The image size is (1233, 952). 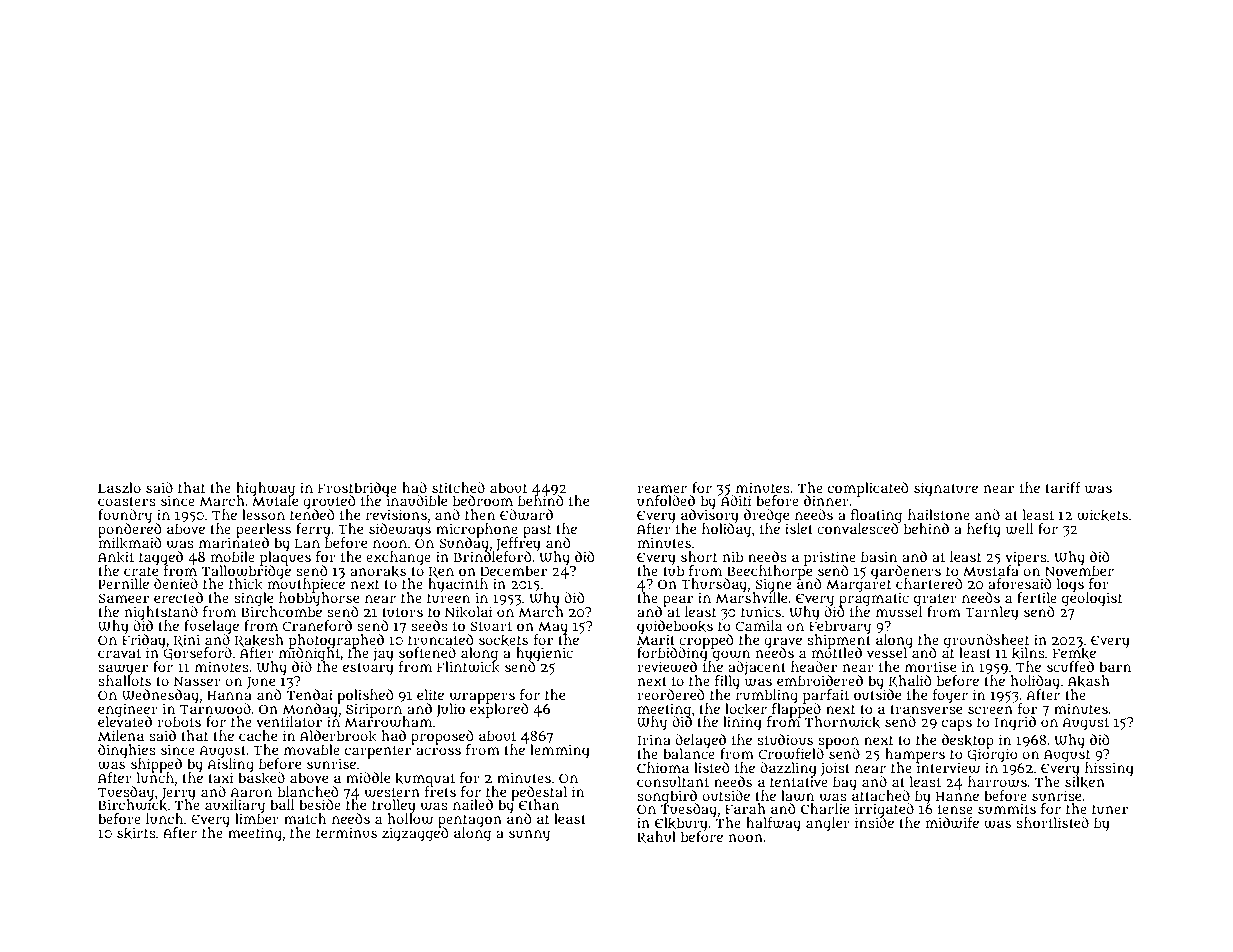 I want to click on Rahul, so click(x=656, y=837).
